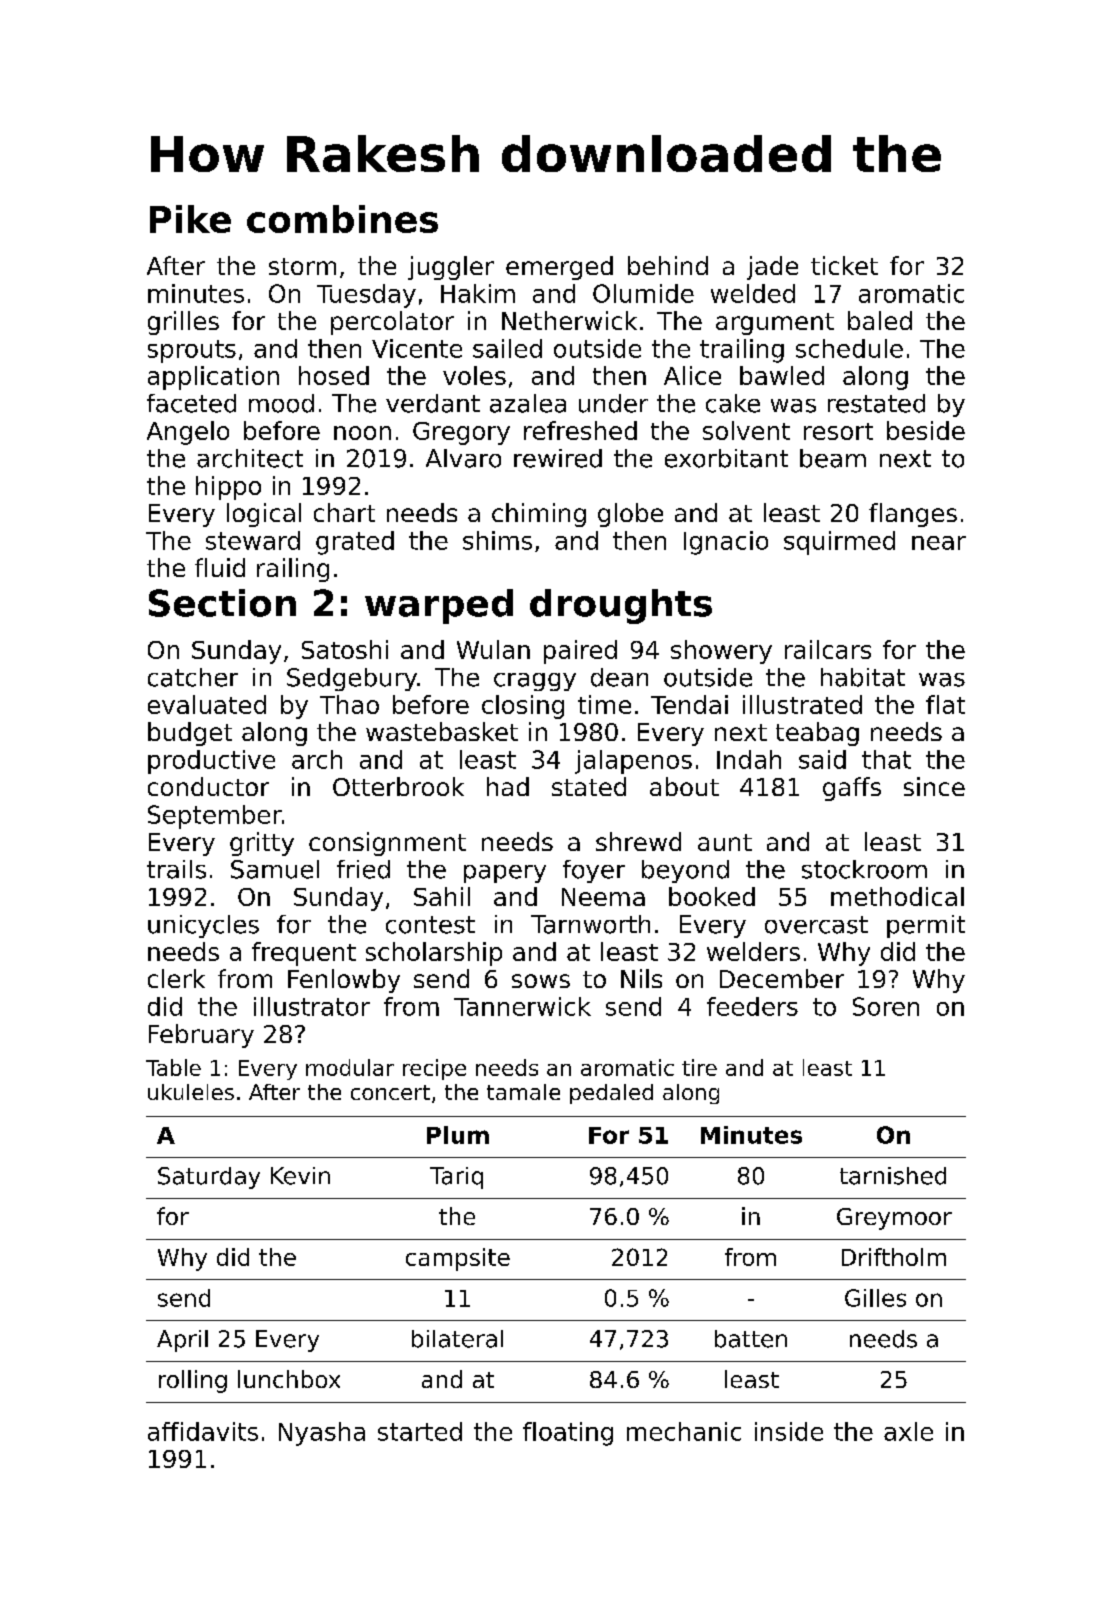  Describe the element at coordinates (816, 925) in the screenshot. I see `overcast` at that location.
